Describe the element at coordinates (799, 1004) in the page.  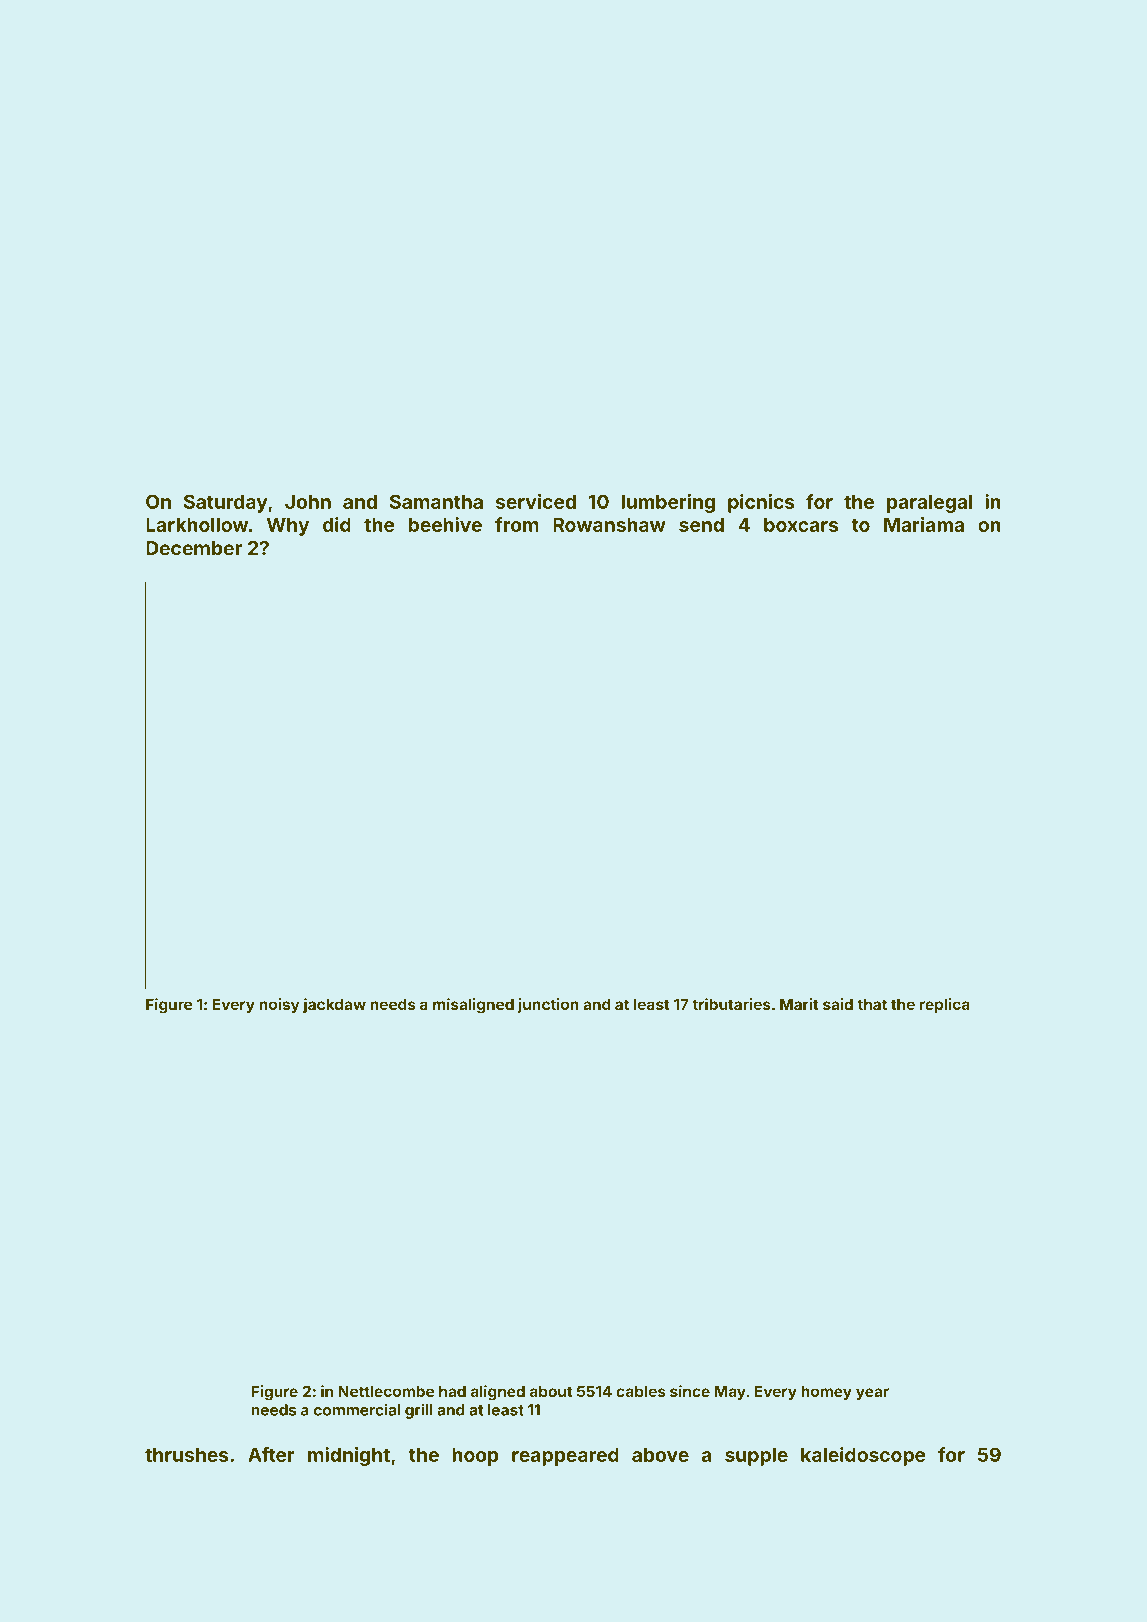
I see `Marit` at that location.
